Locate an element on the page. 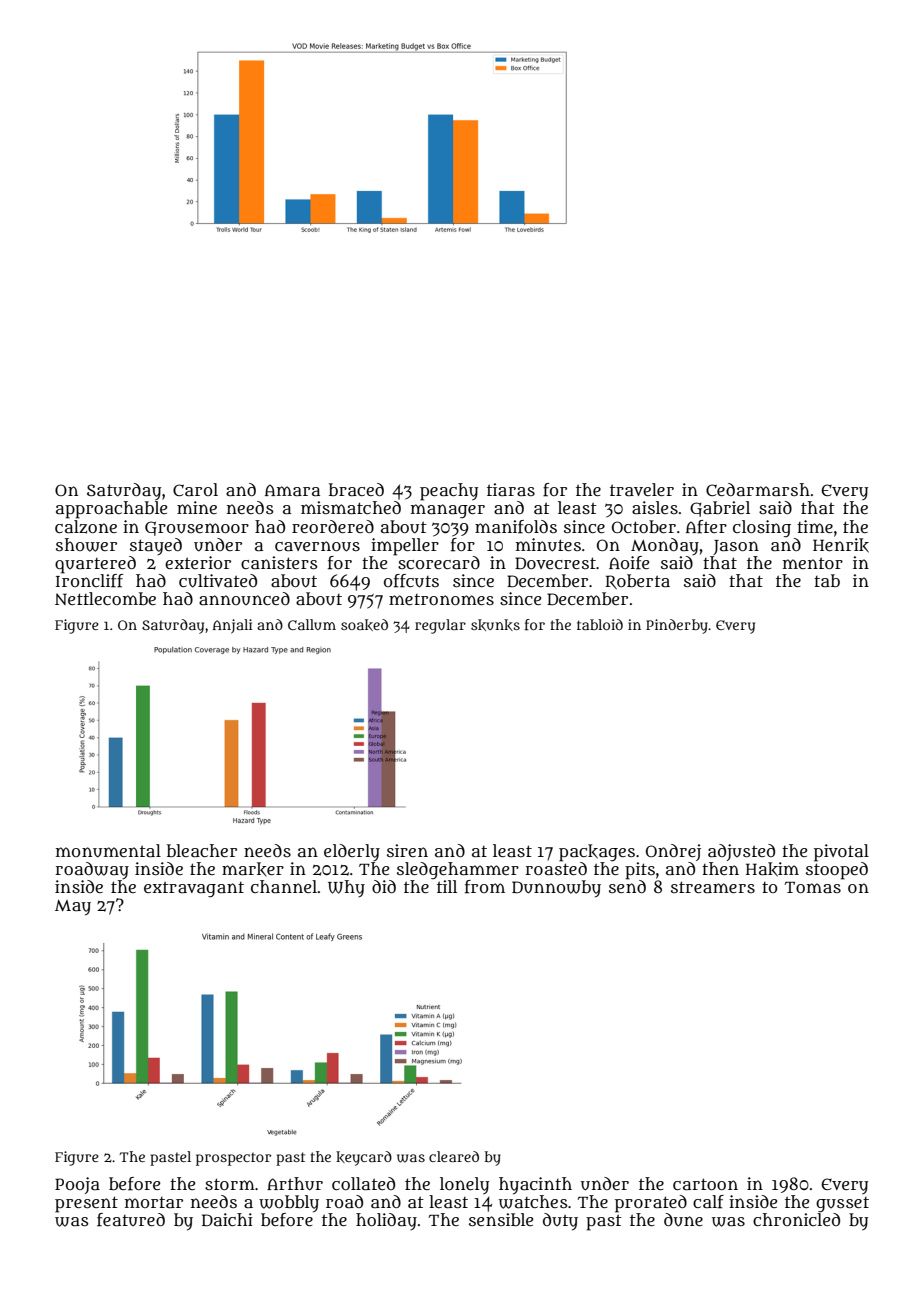 The image size is (924, 1308). holiday is located at coordinates (386, 1221).
